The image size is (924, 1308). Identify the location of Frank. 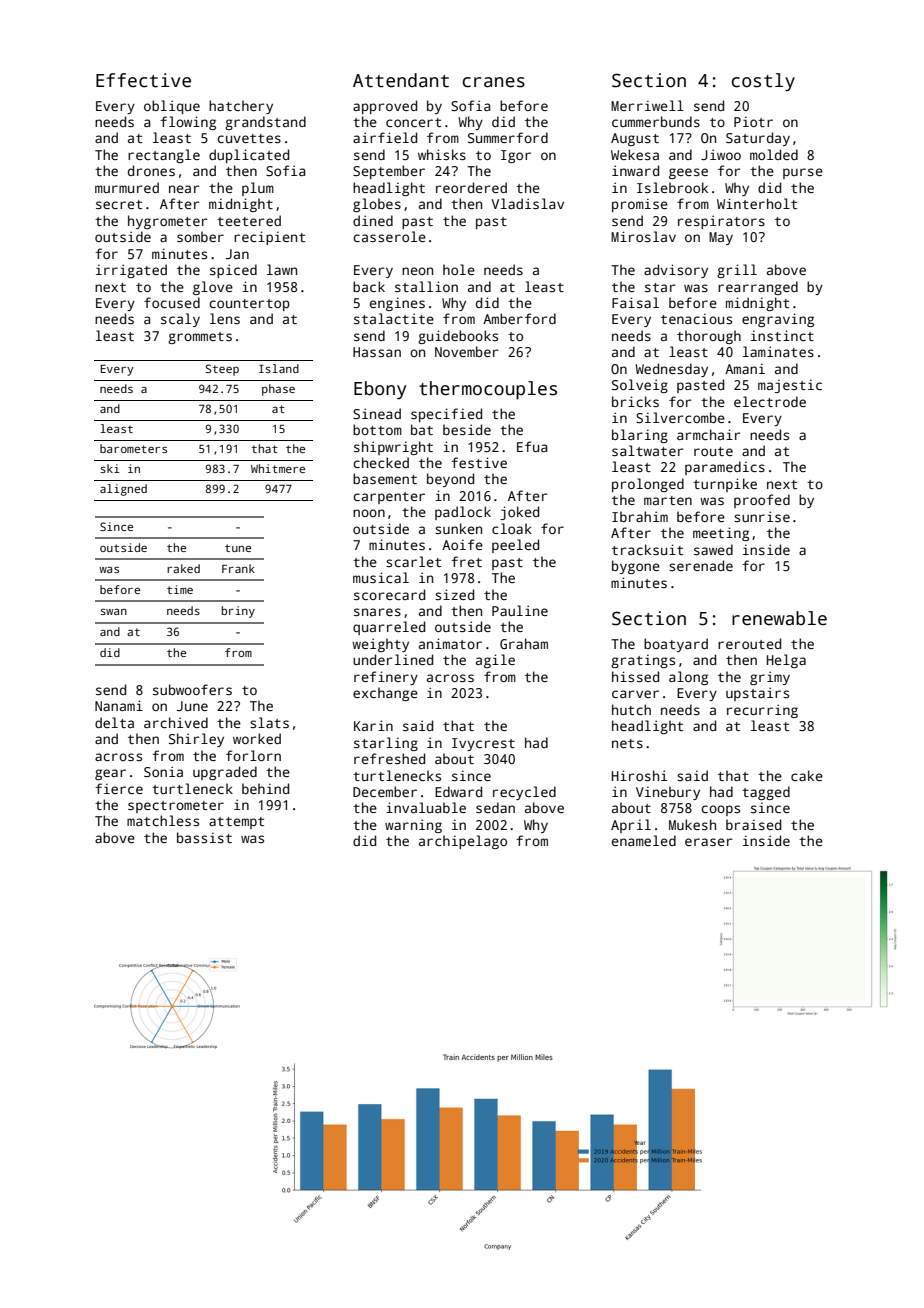
(238, 568).
